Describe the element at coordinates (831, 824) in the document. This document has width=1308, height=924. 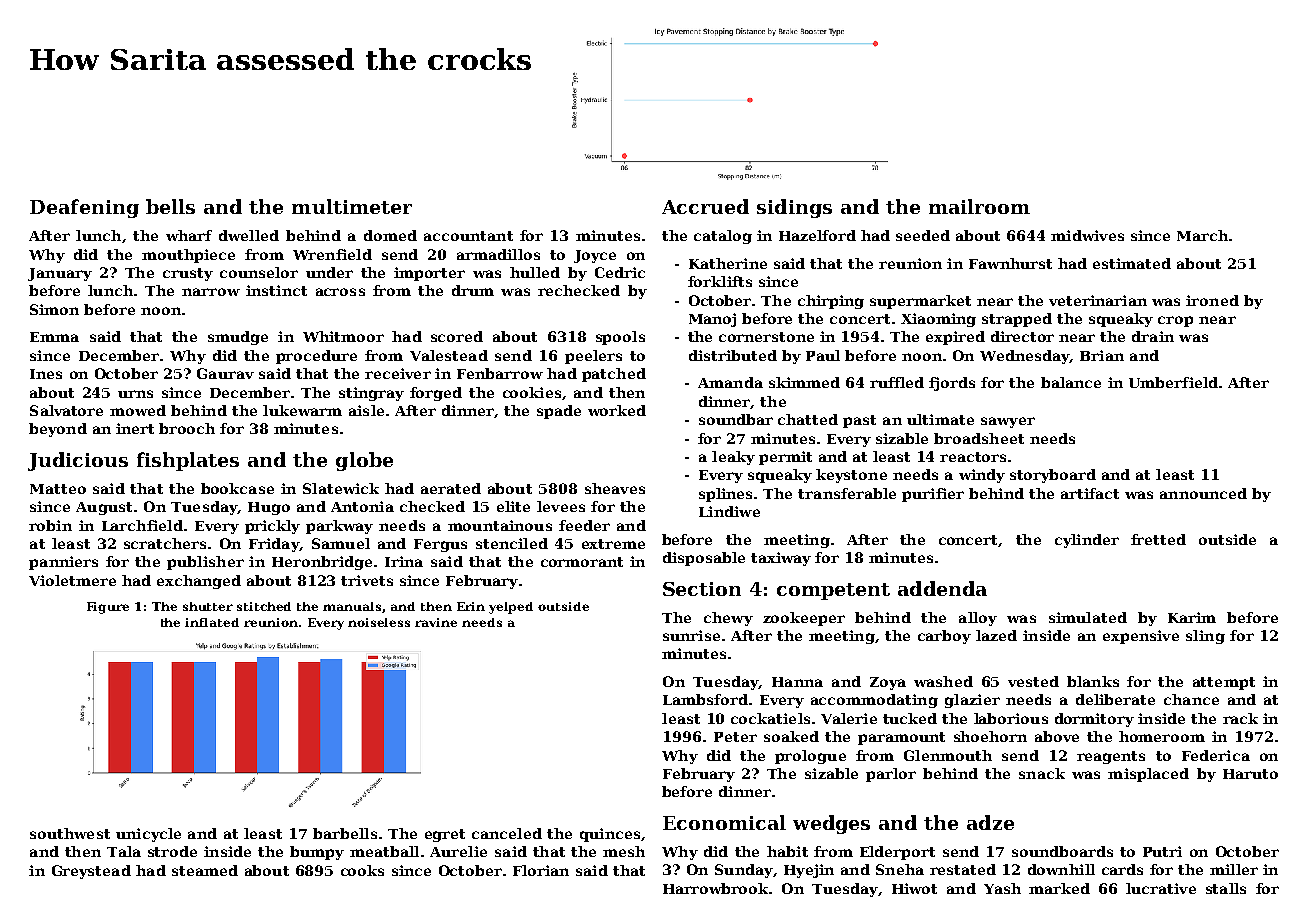
I see `wedges` at that location.
